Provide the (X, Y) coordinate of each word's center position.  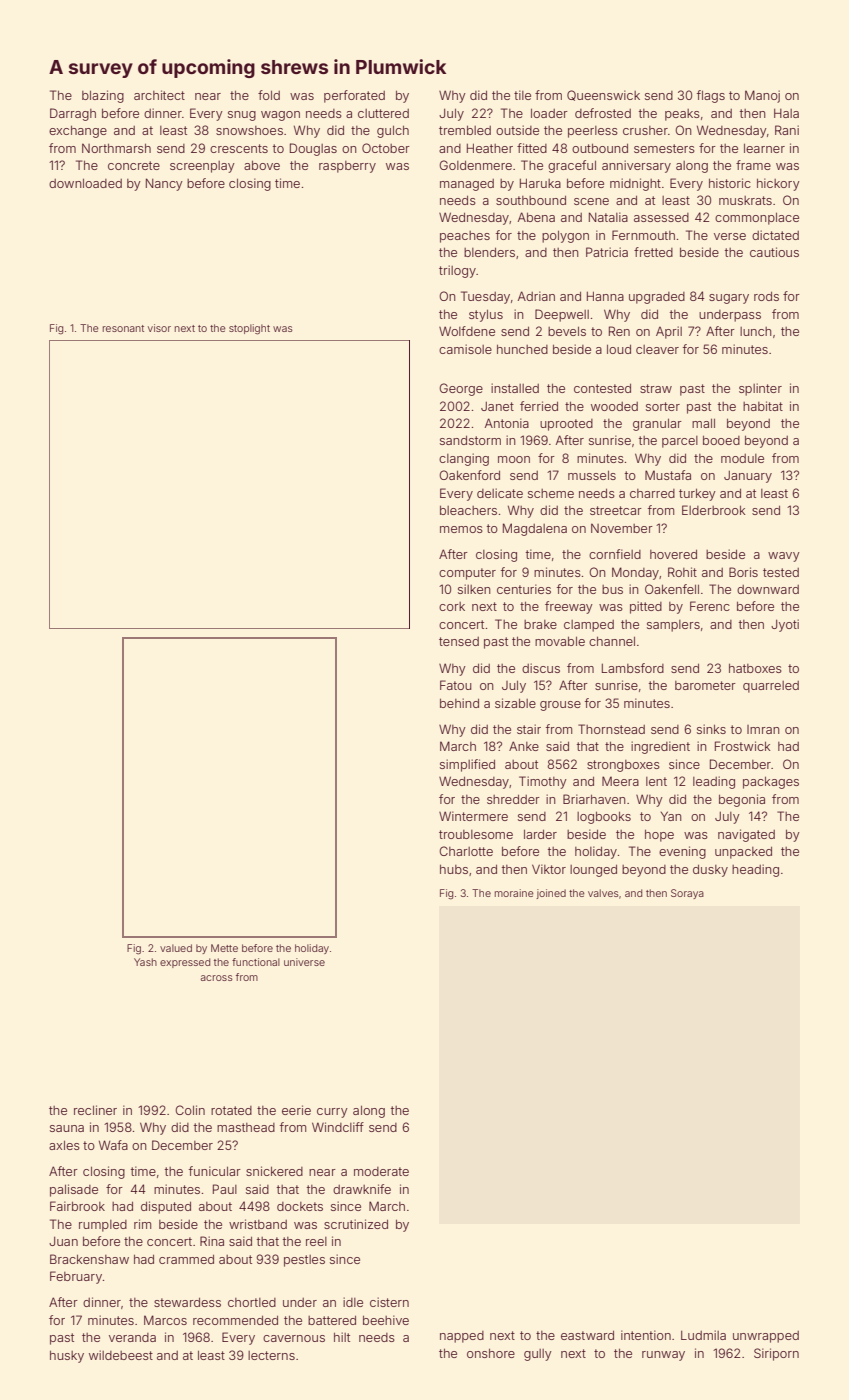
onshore (491, 1353)
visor (159, 328)
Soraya (687, 894)
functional (256, 962)
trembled (465, 130)
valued (176, 948)
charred (652, 493)
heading (755, 870)
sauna (67, 1128)
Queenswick (603, 95)
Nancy (164, 184)
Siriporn (776, 1354)
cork (452, 606)
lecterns (271, 1355)
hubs (454, 869)
